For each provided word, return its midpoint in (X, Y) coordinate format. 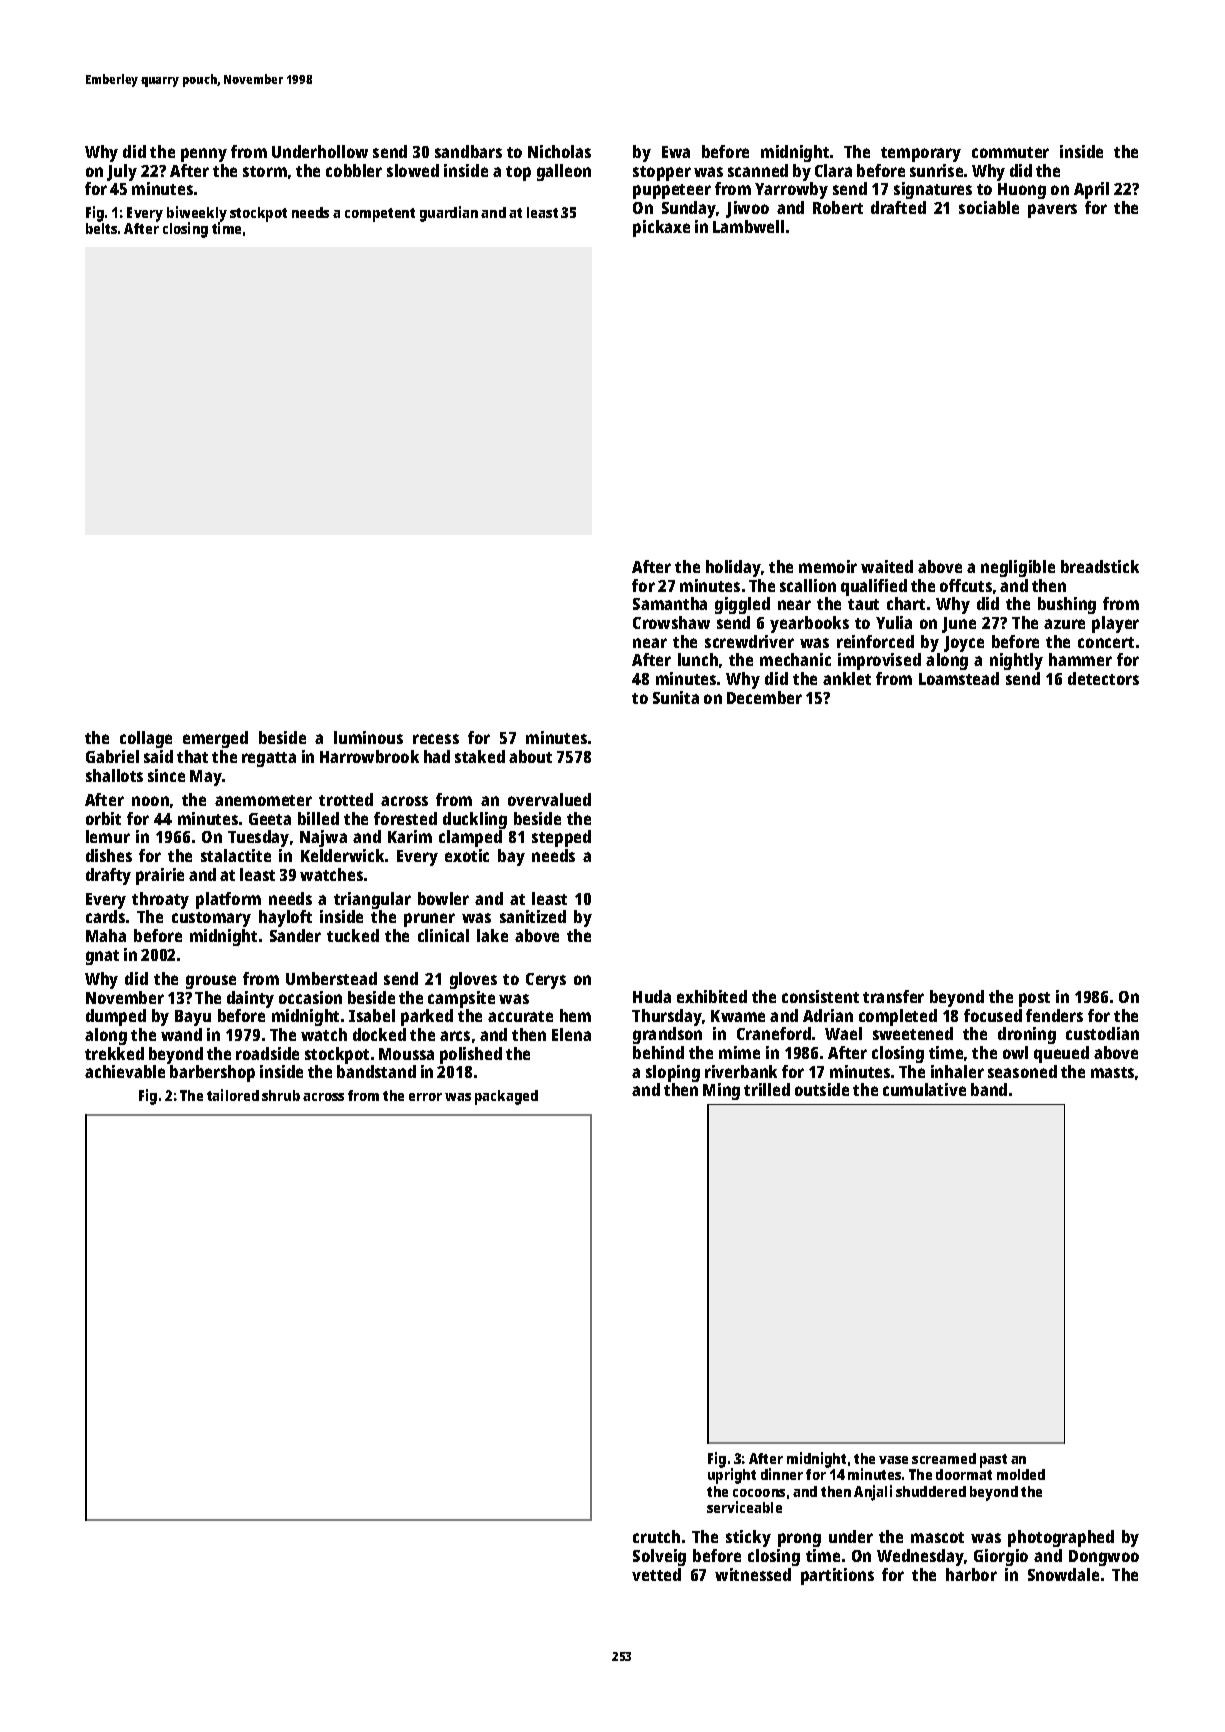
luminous (368, 737)
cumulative (924, 1089)
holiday (733, 568)
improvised (879, 661)
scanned (758, 170)
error (425, 1097)
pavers (1052, 211)
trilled (767, 1089)
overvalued (549, 799)
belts (101, 228)
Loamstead (959, 678)
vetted (656, 1574)
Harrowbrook (369, 756)
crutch (656, 1536)
